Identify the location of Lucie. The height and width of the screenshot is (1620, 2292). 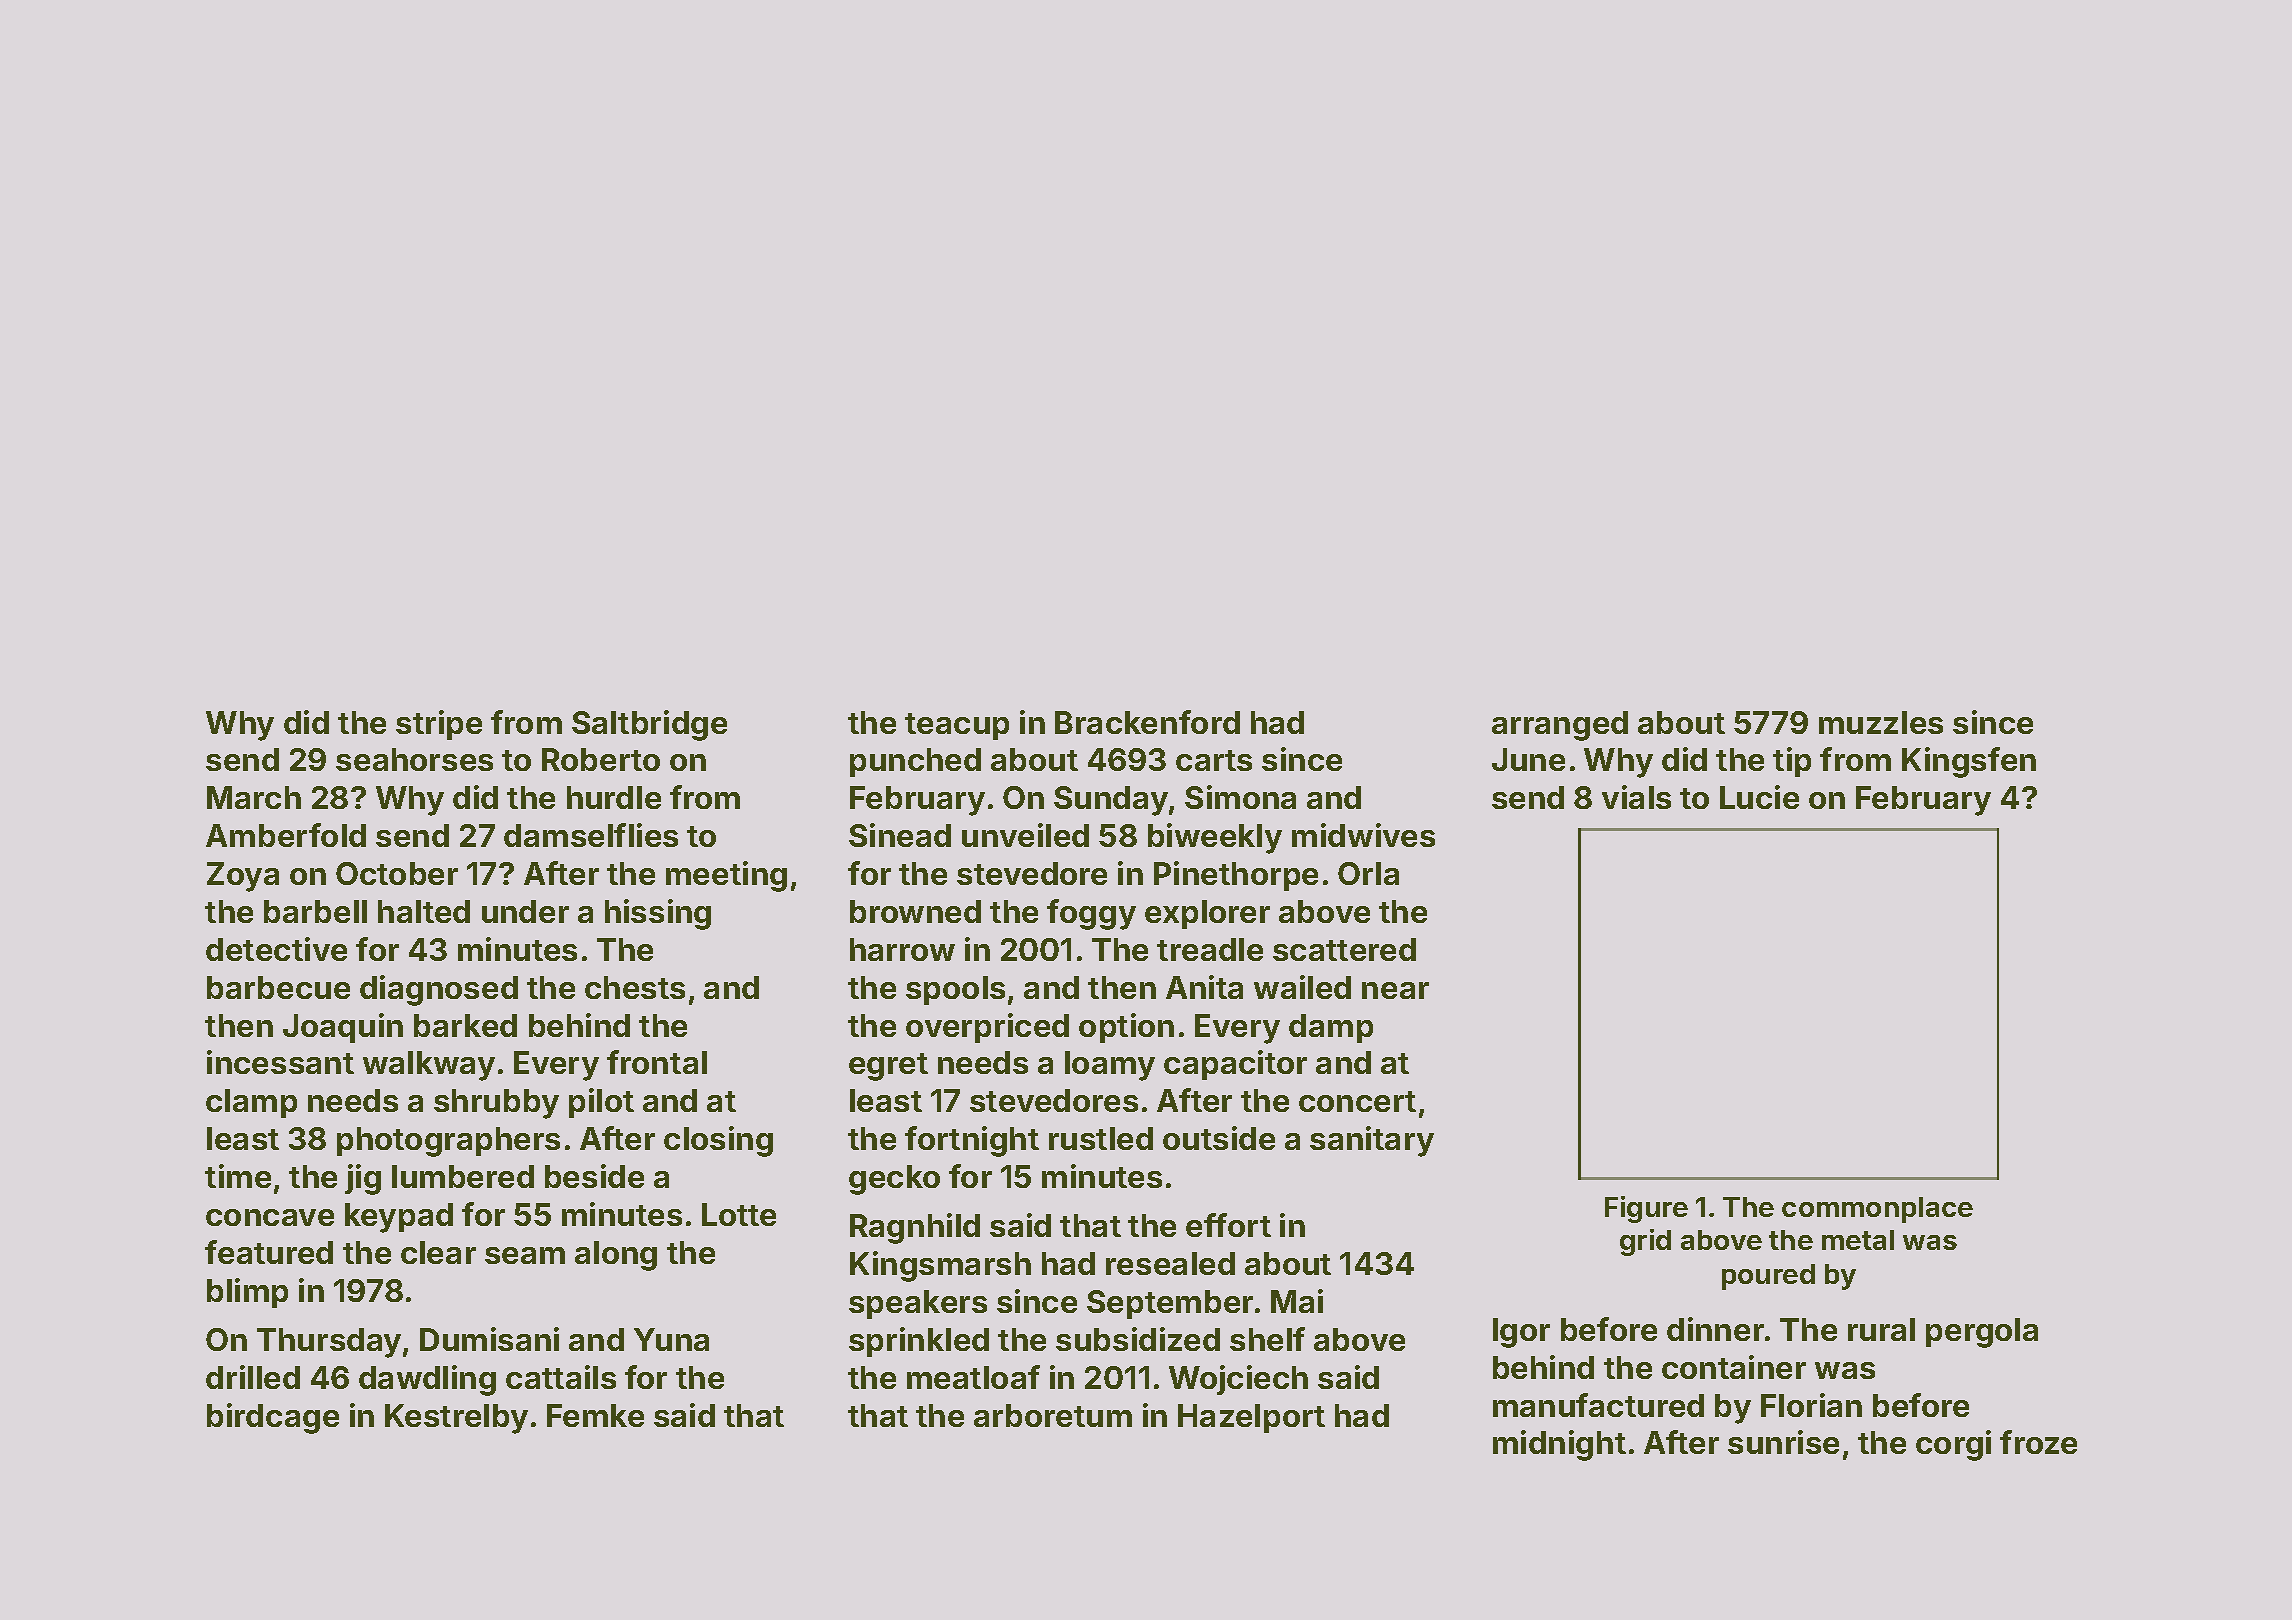
(1759, 797).
